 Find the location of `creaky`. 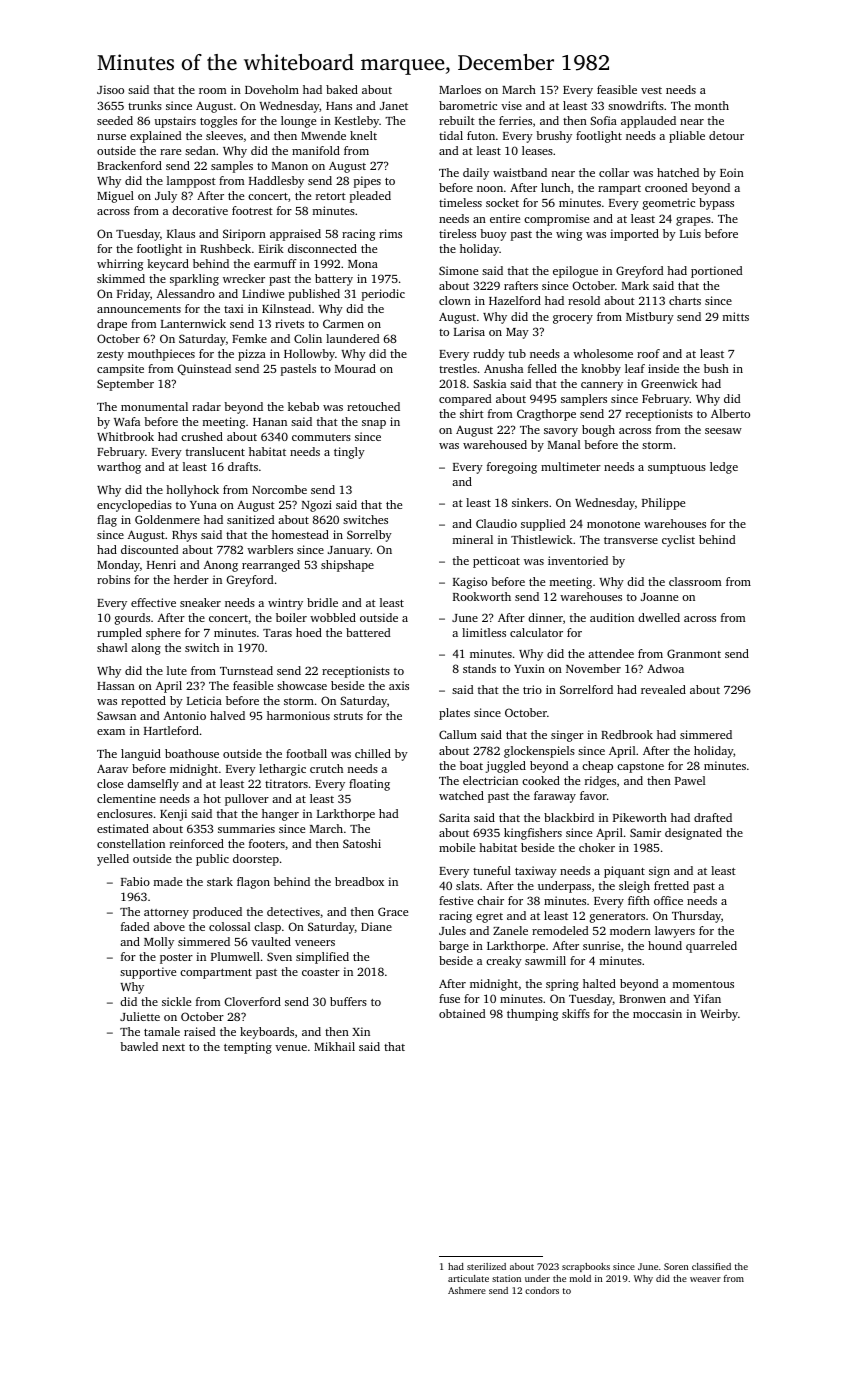

creaky is located at coordinates (504, 962).
